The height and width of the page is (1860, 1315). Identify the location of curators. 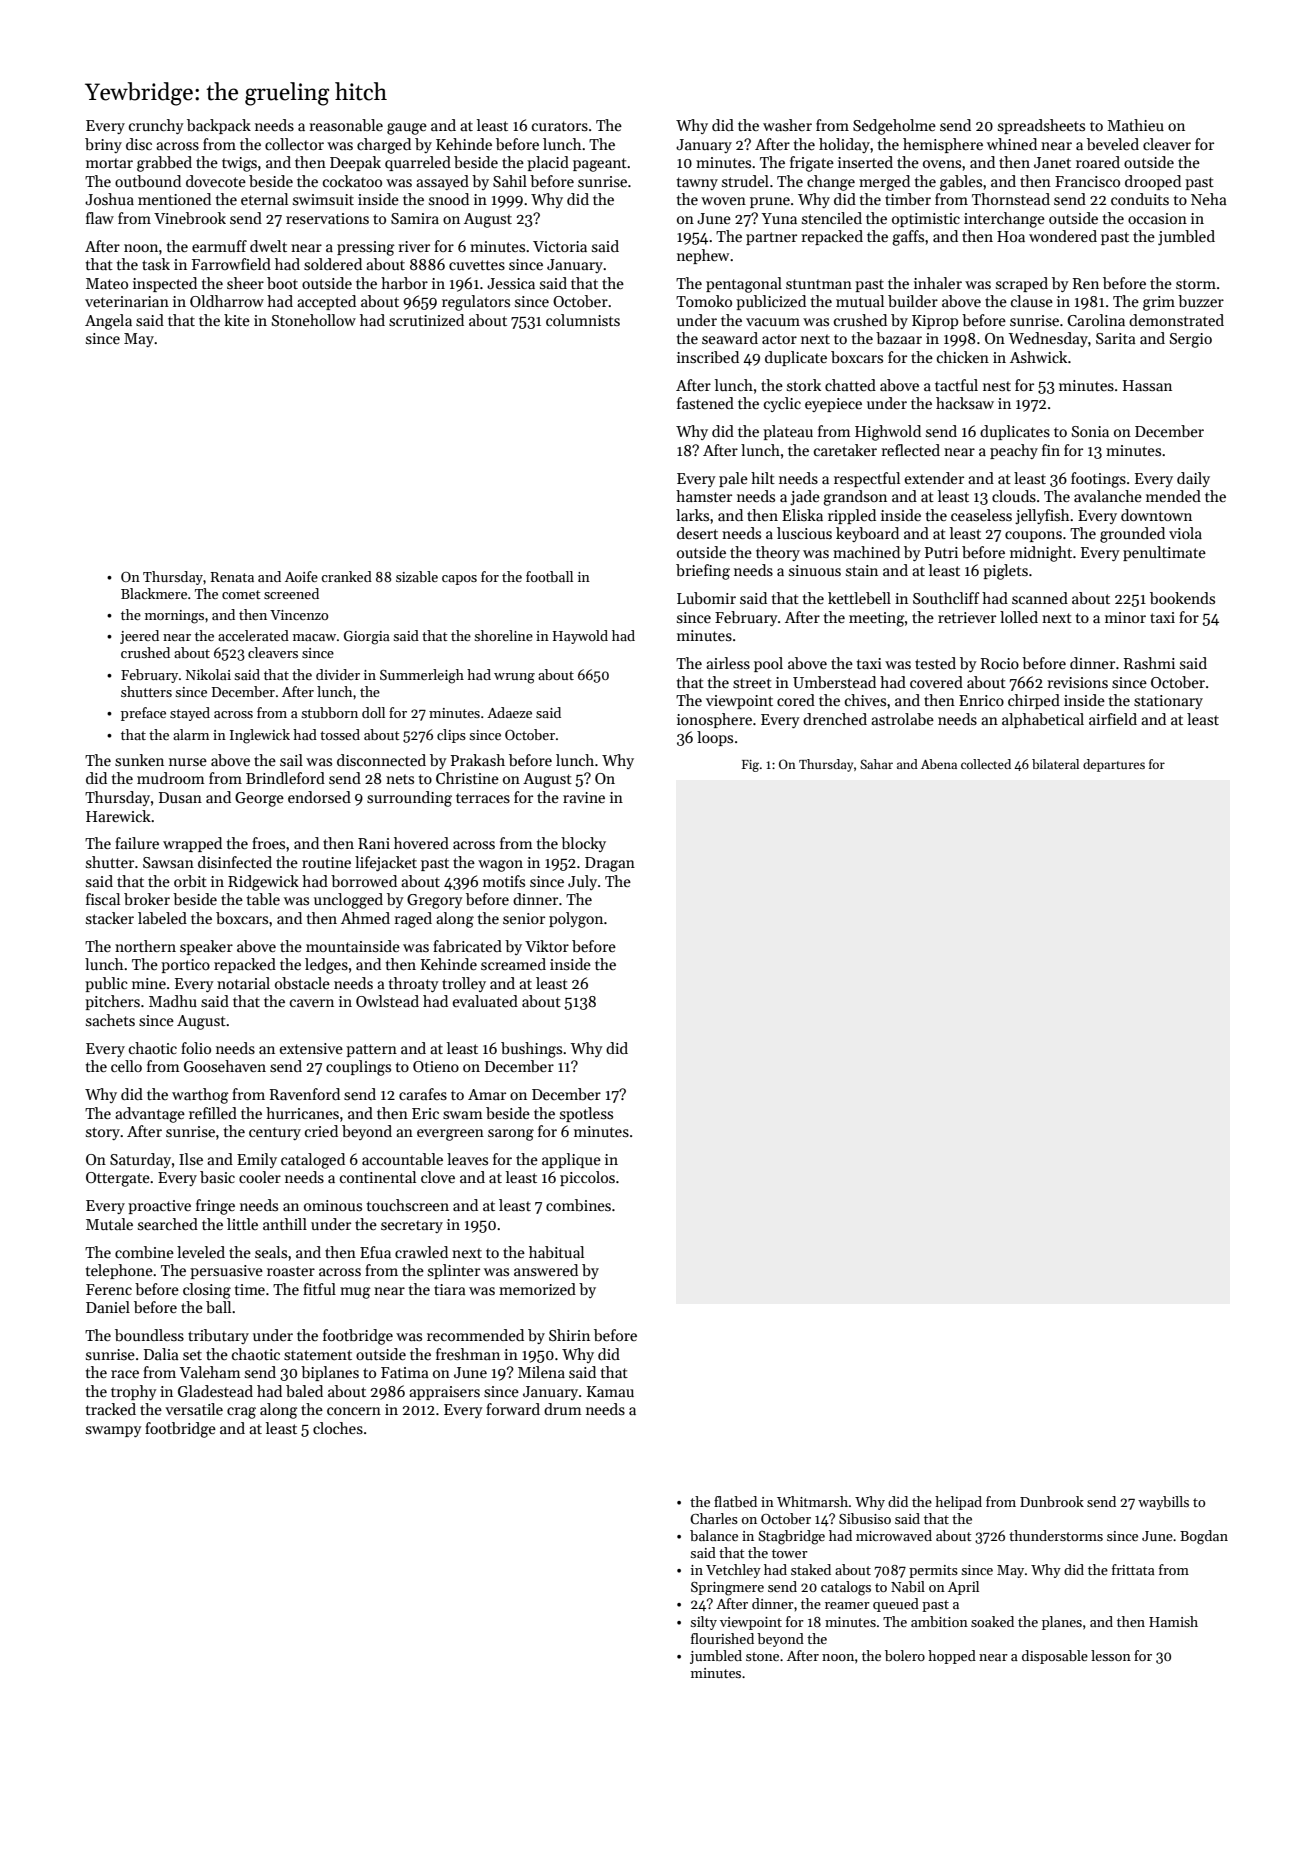
(560, 126).
